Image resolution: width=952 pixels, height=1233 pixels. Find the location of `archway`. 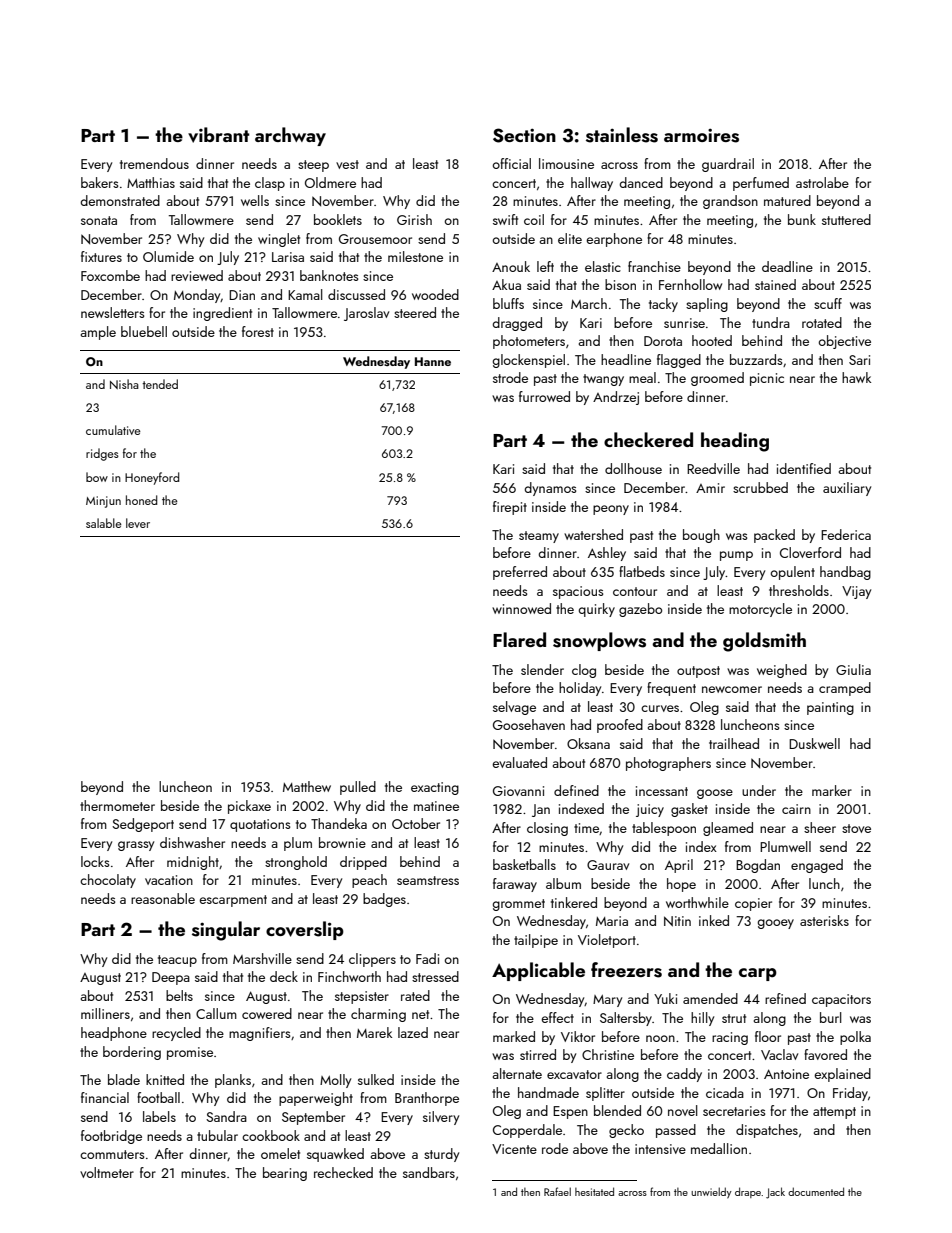

archway is located at coordinates (290, 136).
